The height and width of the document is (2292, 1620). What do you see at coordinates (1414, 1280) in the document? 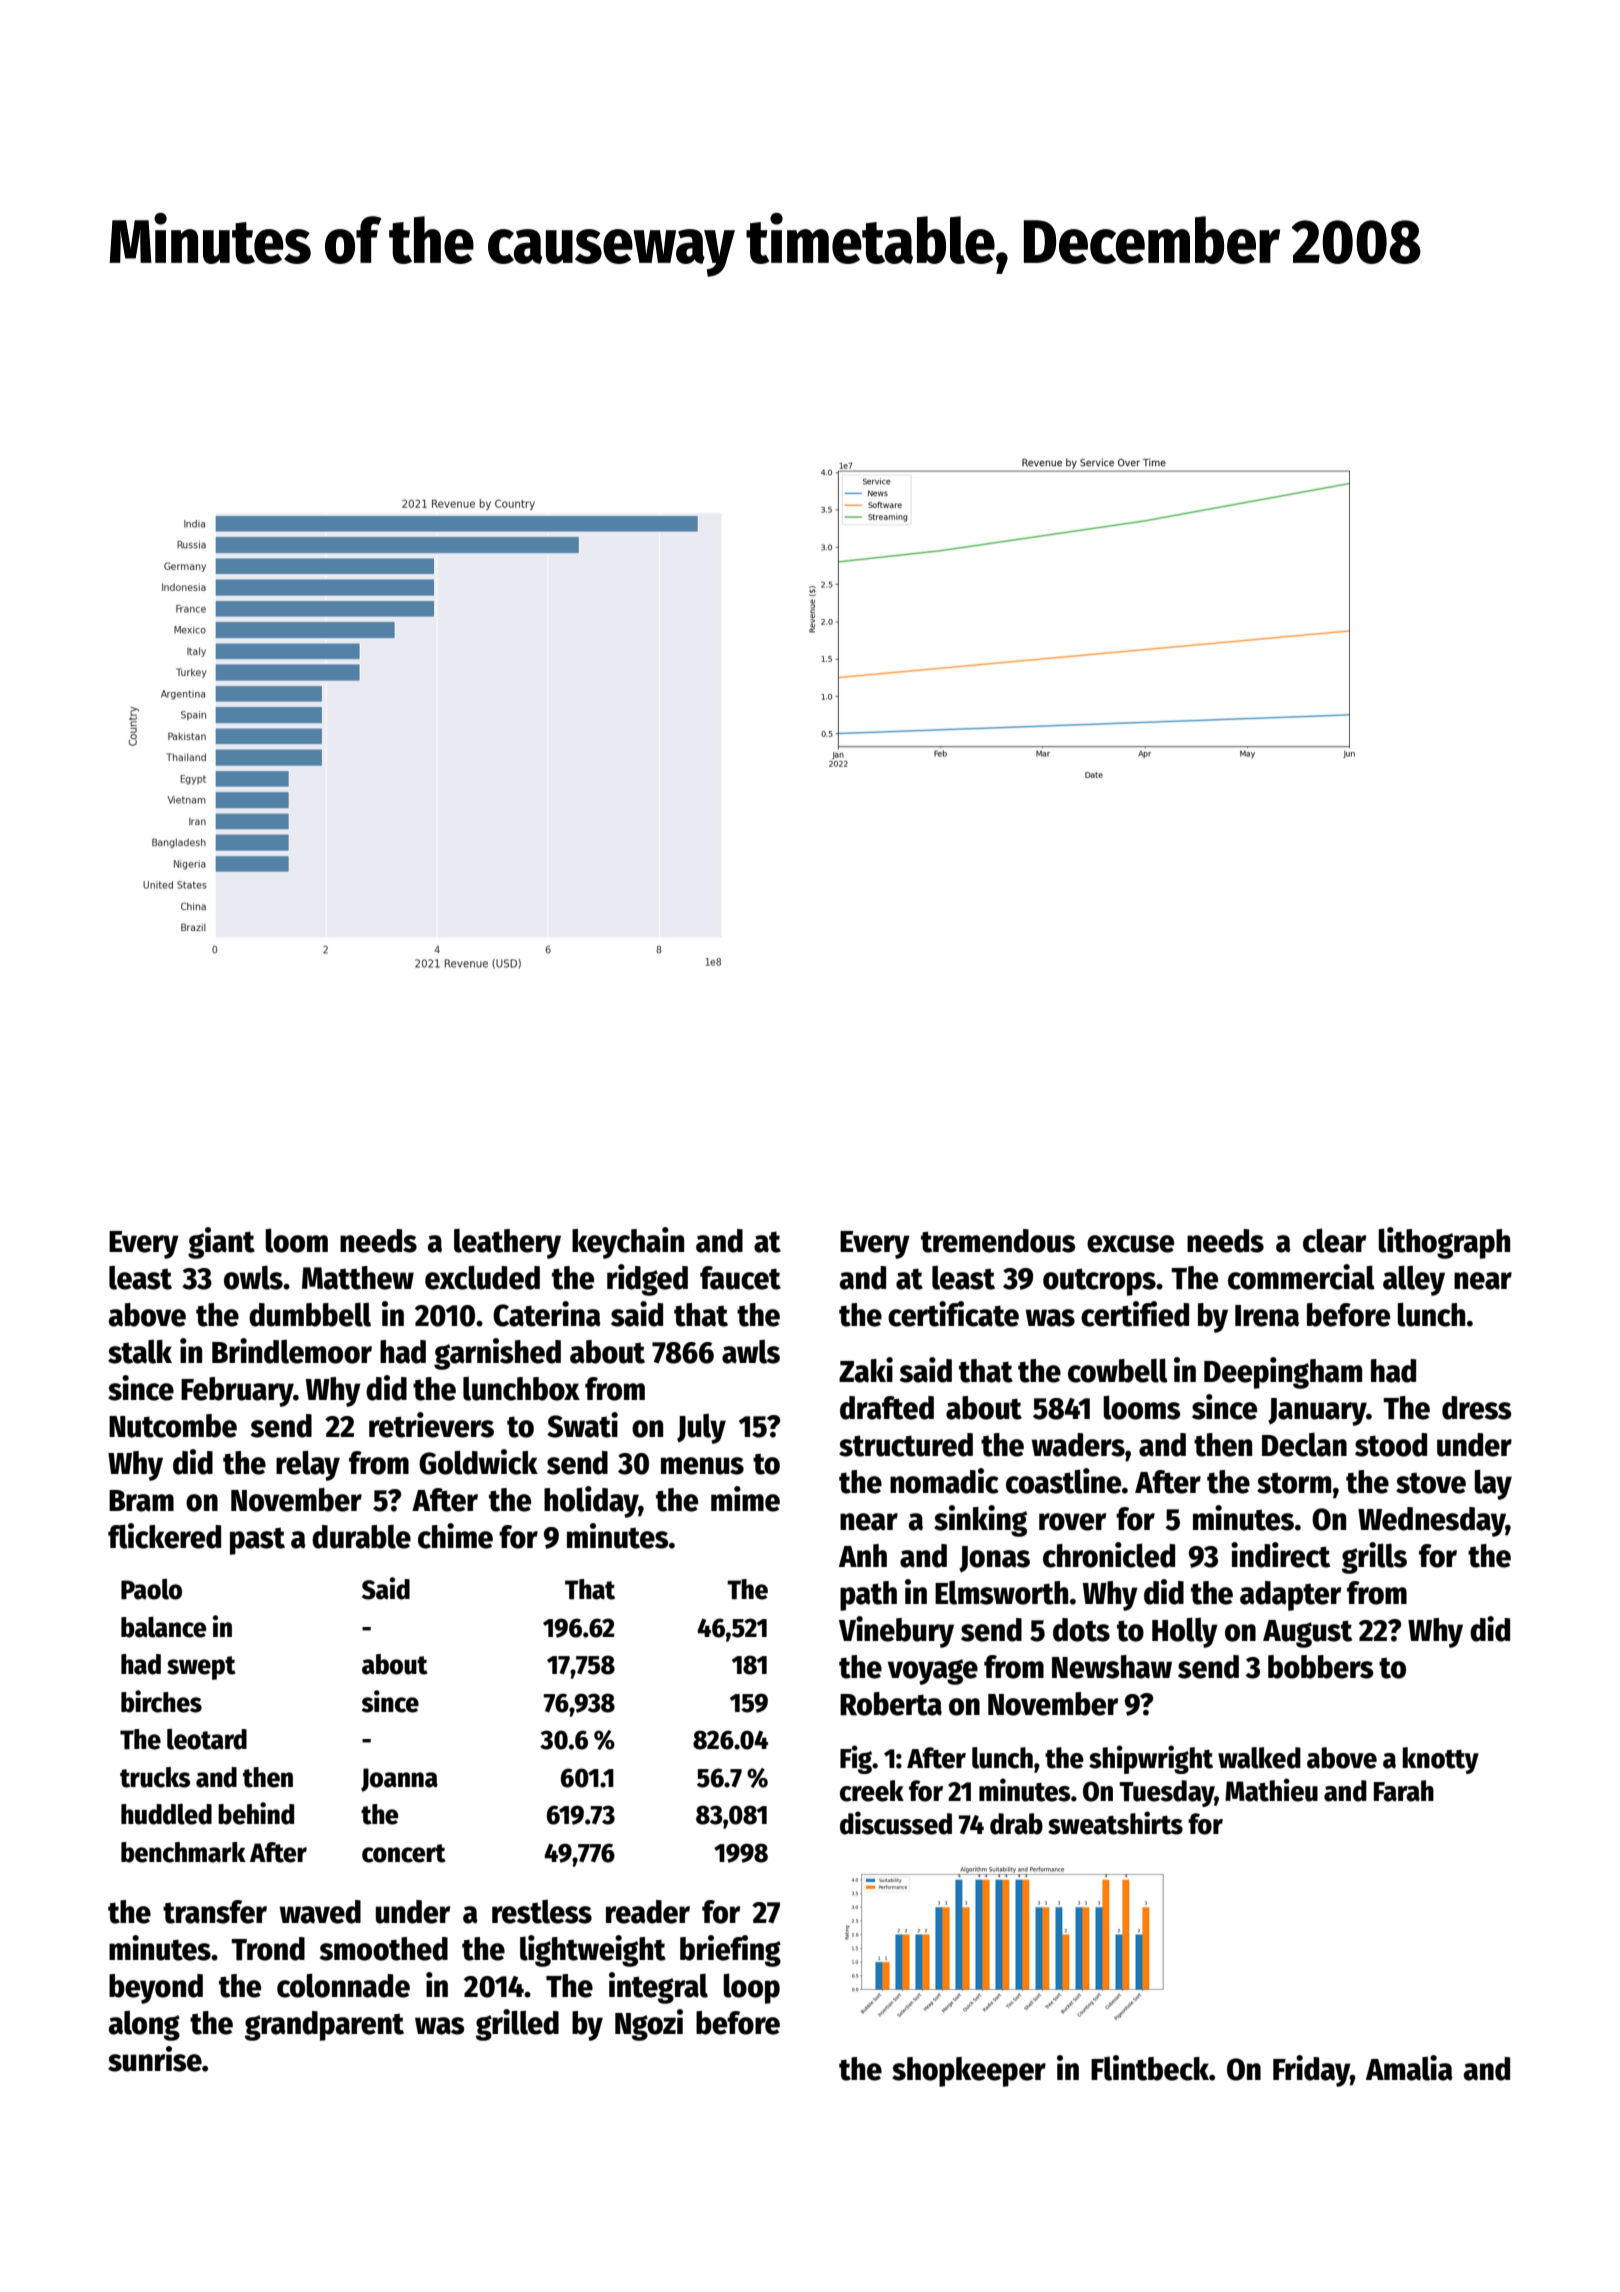
I see `alley` at bounding box center [1414, 1280].
